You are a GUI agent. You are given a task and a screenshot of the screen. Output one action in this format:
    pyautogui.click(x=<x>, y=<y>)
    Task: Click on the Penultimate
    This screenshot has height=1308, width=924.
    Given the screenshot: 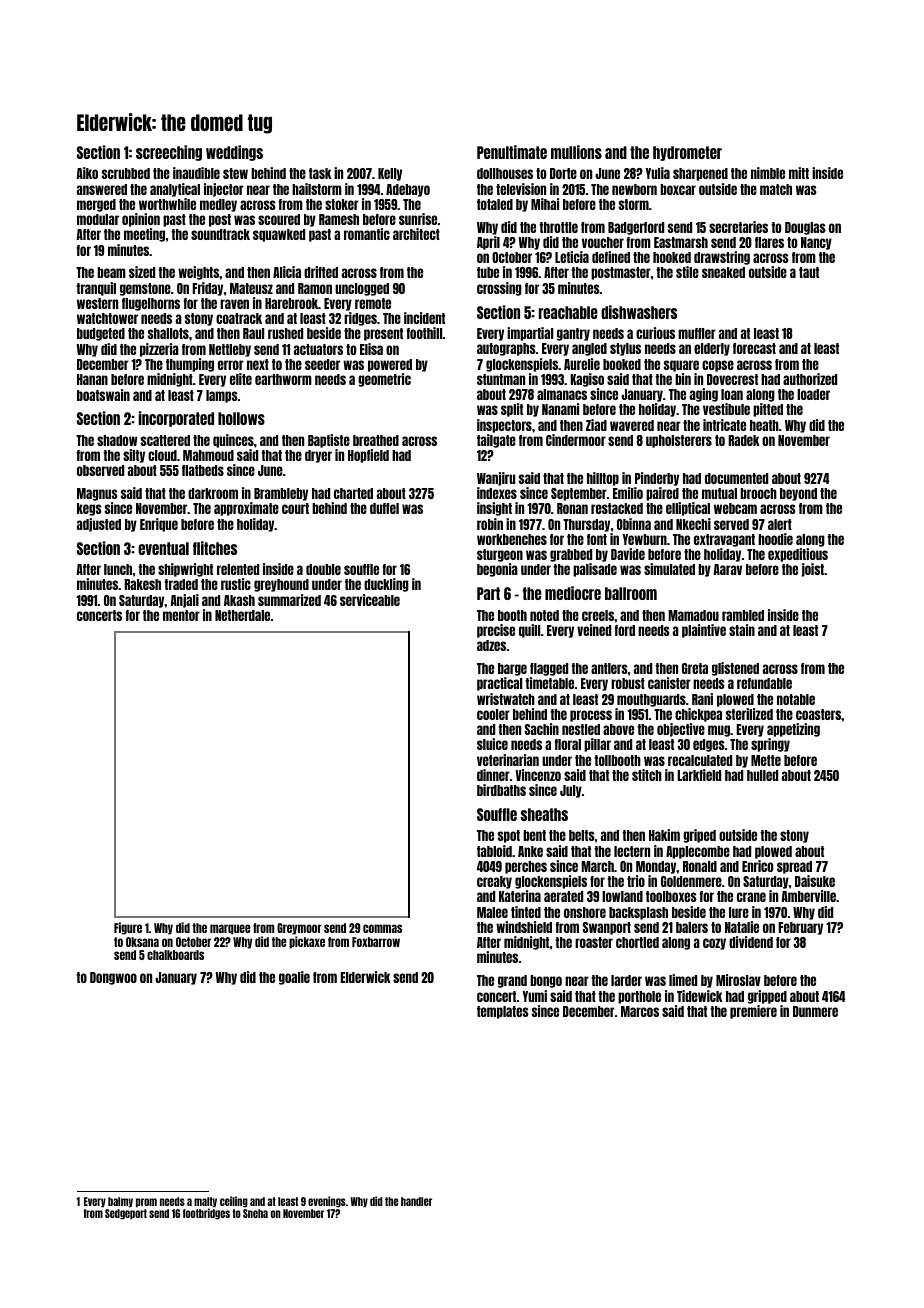 What is the action you would take?
    pyautogui.click(x=512, y=152)
